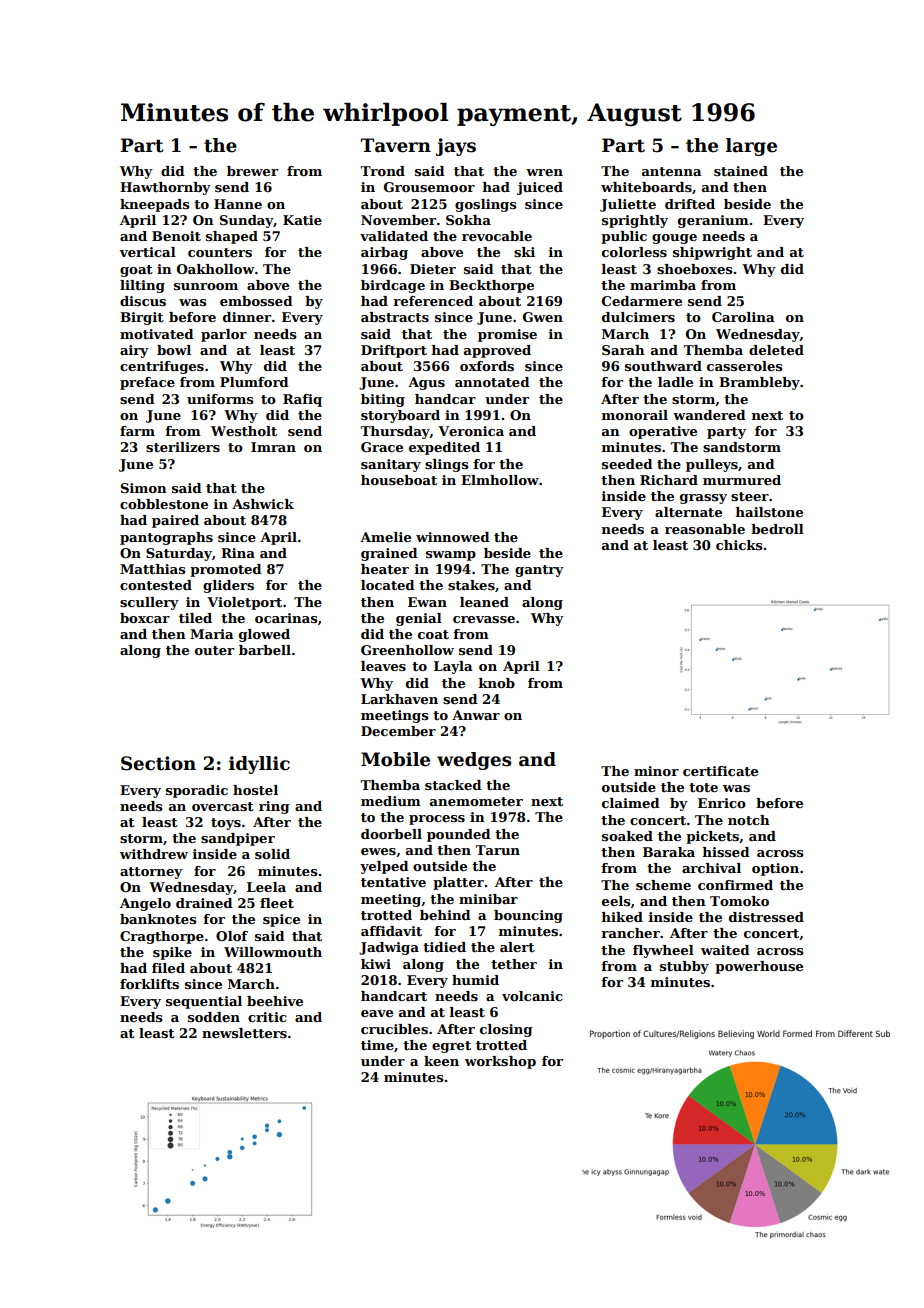  I want to click on Dieter, so click(433, 269).
